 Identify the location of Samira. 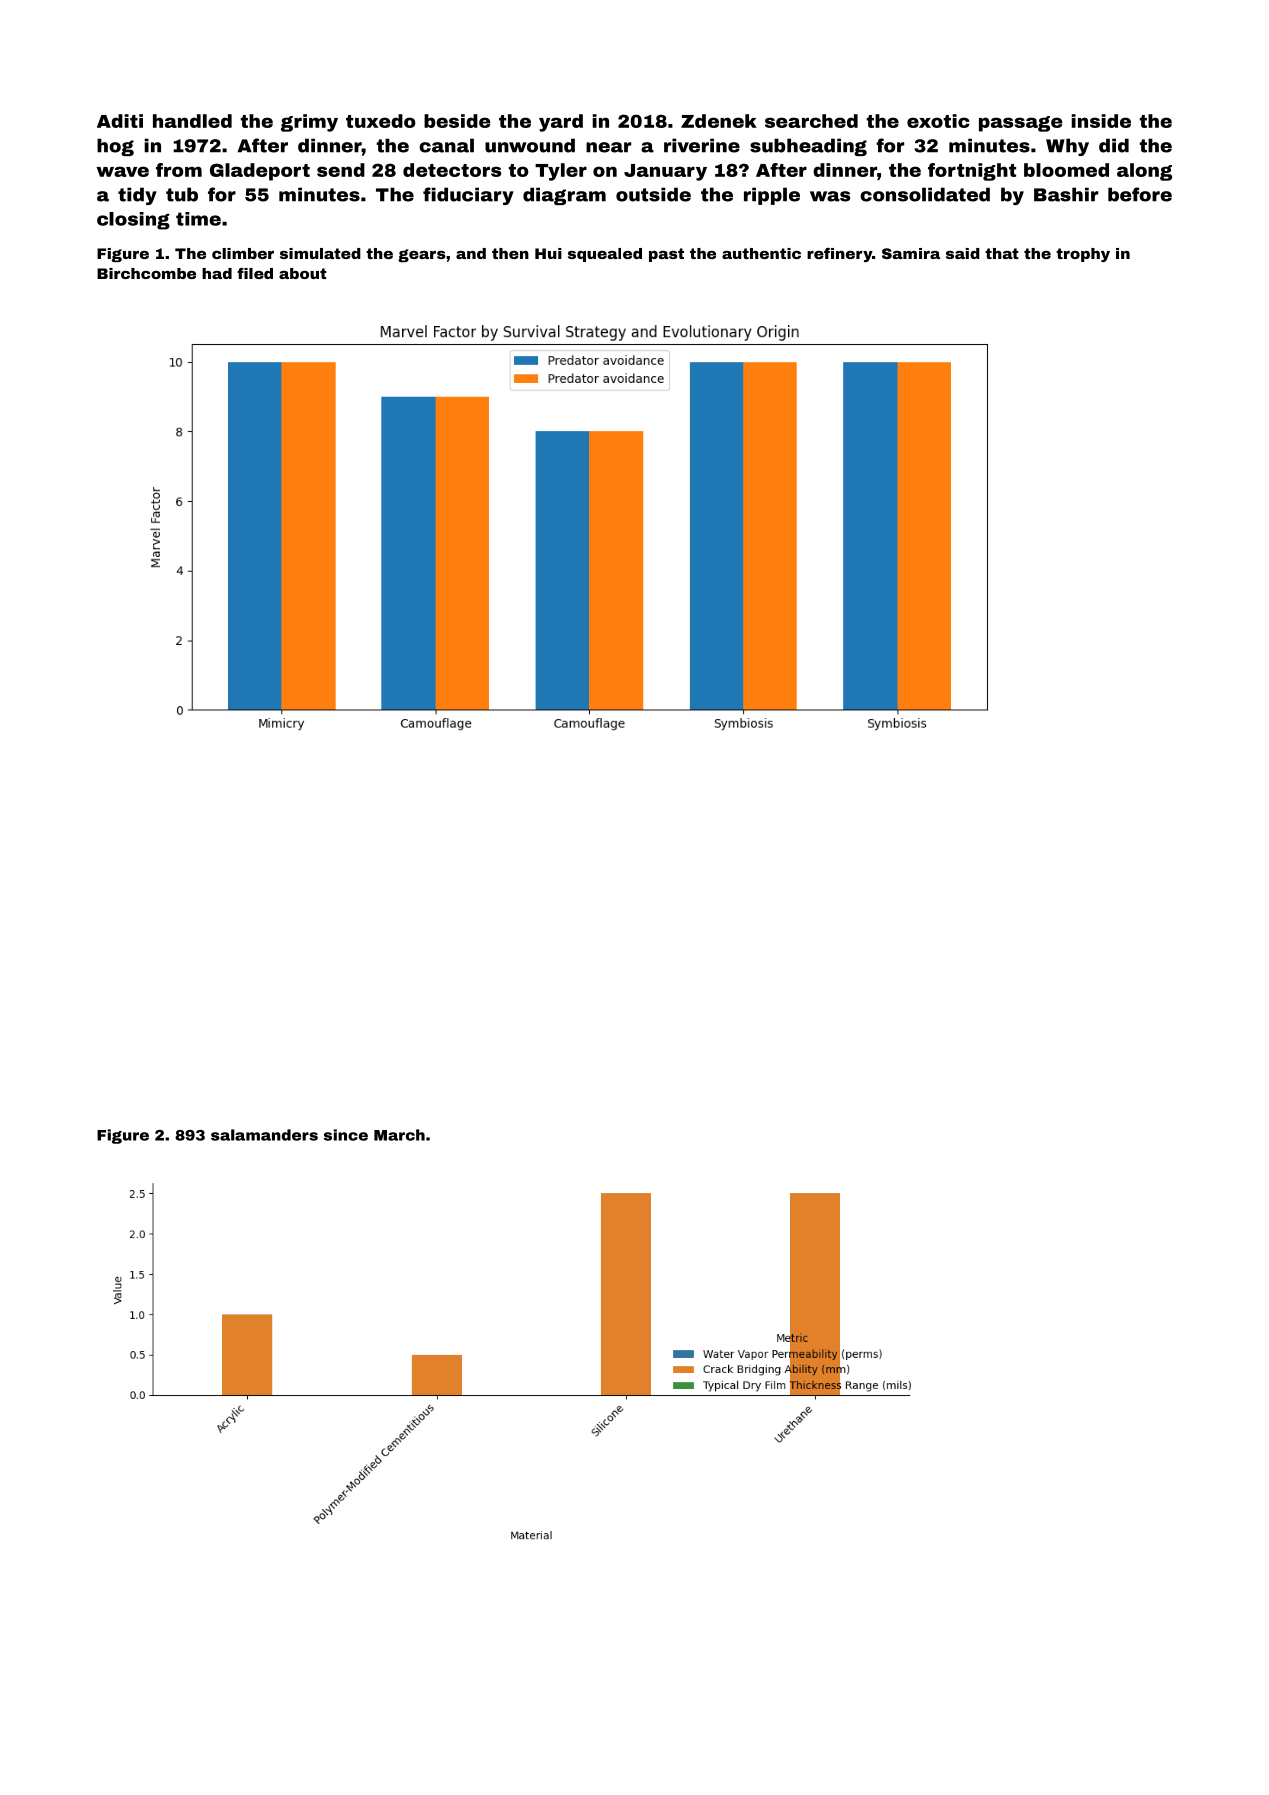
(911, 253).
